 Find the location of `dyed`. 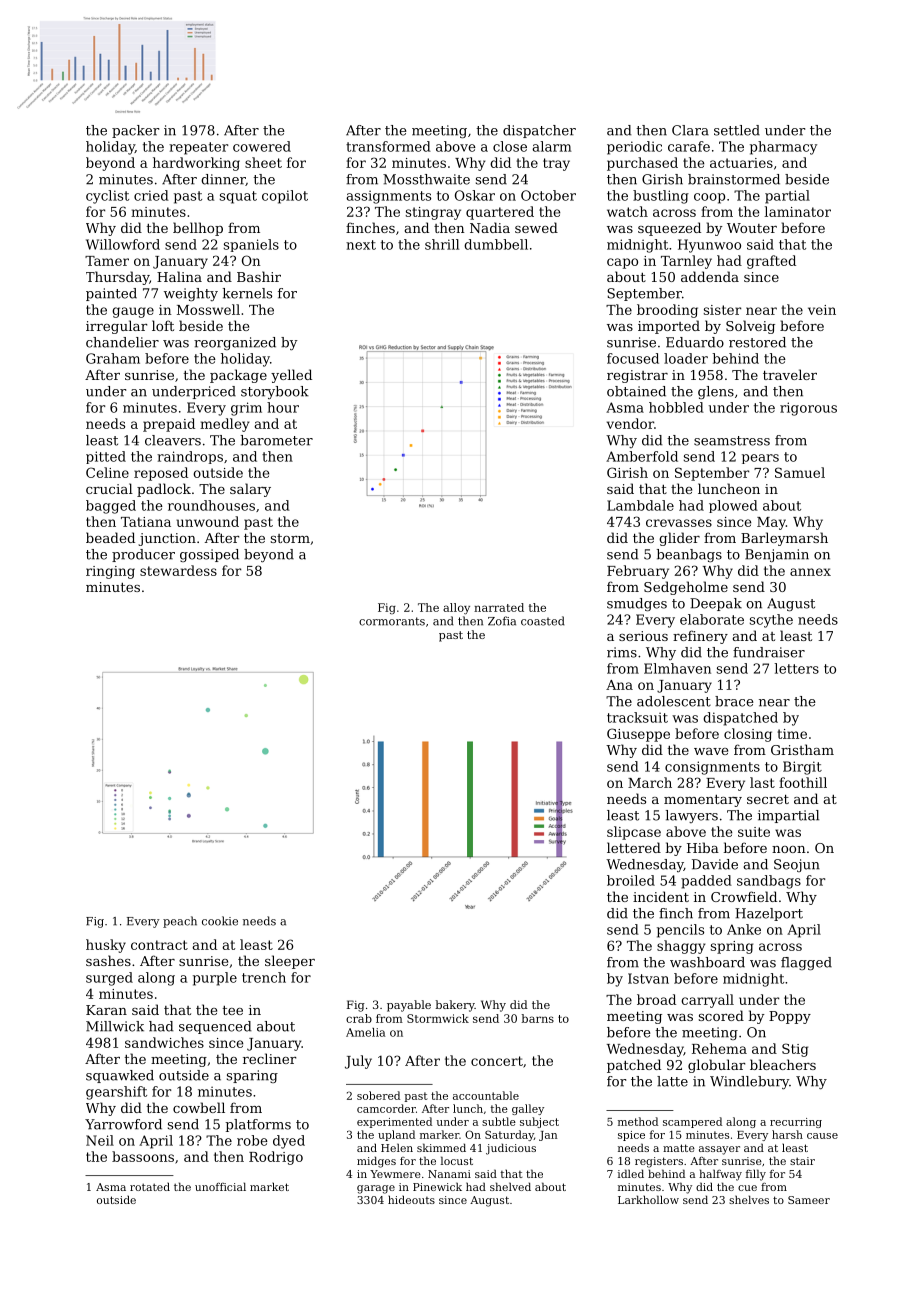

dyed is located at coordinates (289, 1142).
